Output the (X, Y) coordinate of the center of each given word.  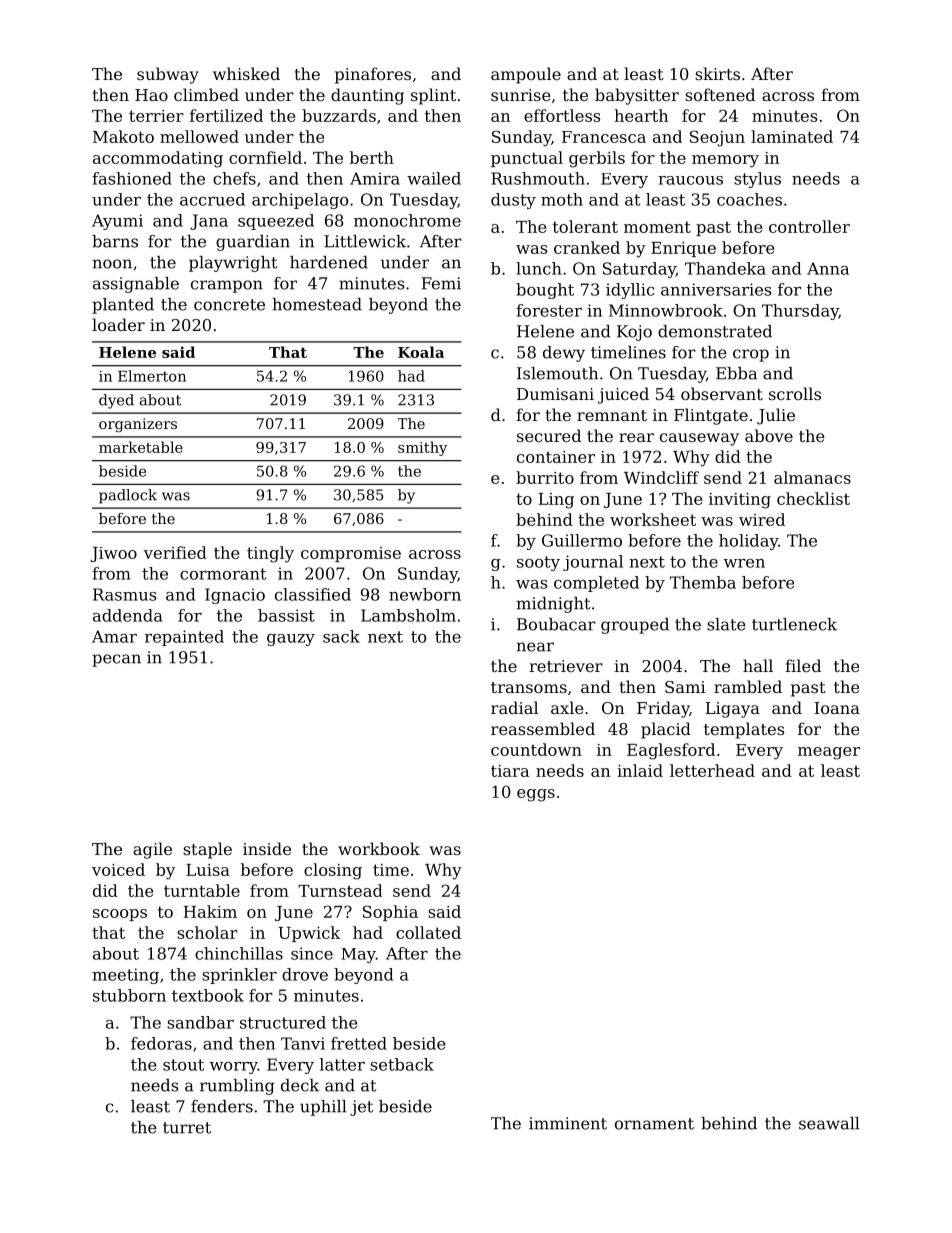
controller (809, 226)
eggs (536, 795)
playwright (233, 264)
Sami (685, 687)
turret (187, 1128)
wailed (434, 178)
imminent (568, 1123)
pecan (116, 660)
